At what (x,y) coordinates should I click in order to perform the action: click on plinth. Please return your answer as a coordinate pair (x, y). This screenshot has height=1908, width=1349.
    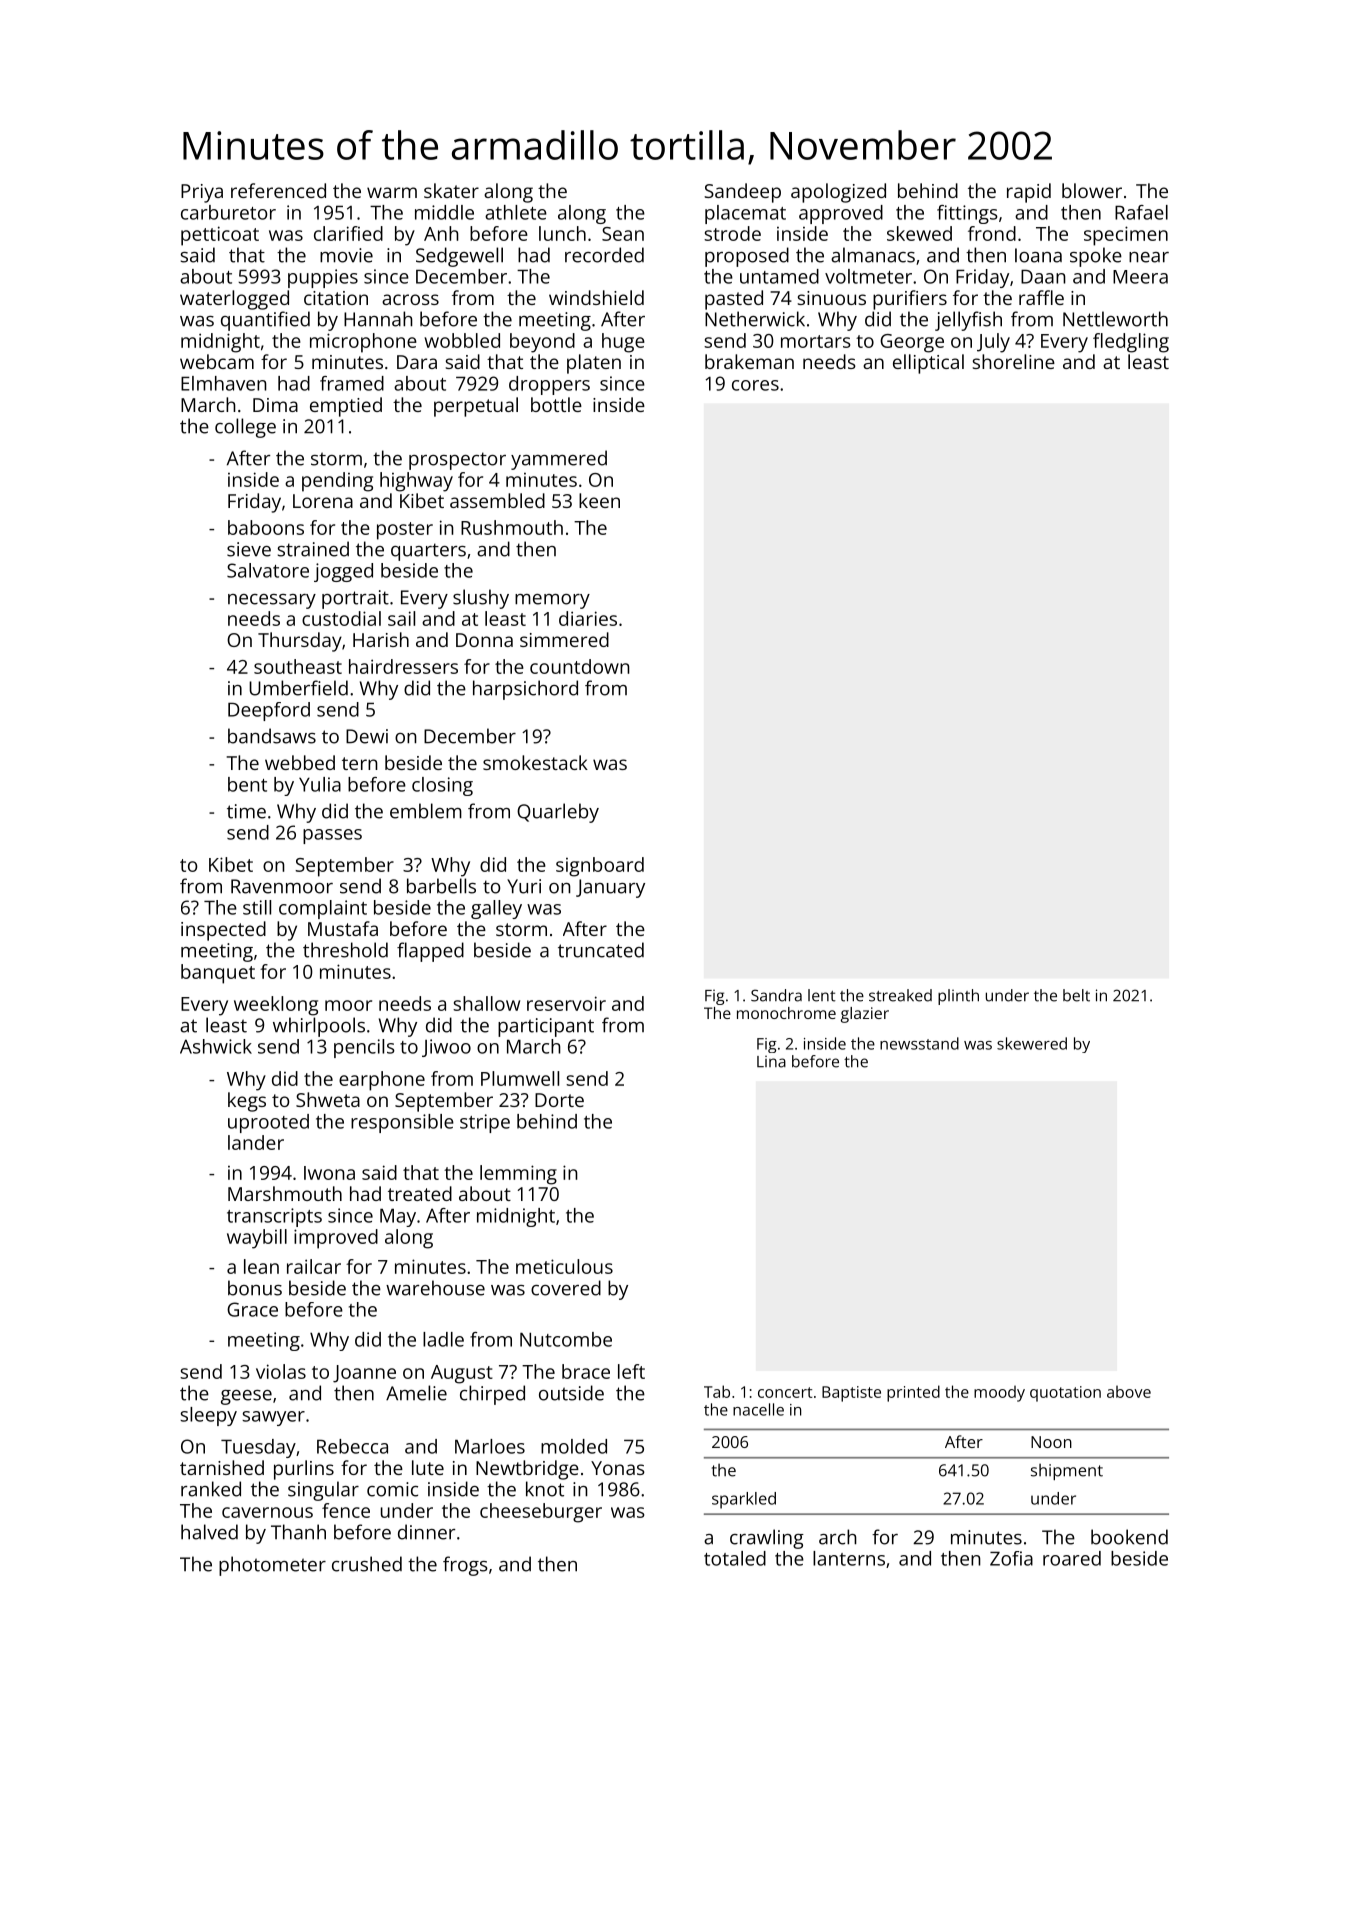
    Looking at the image, I should click on (958, 997).
